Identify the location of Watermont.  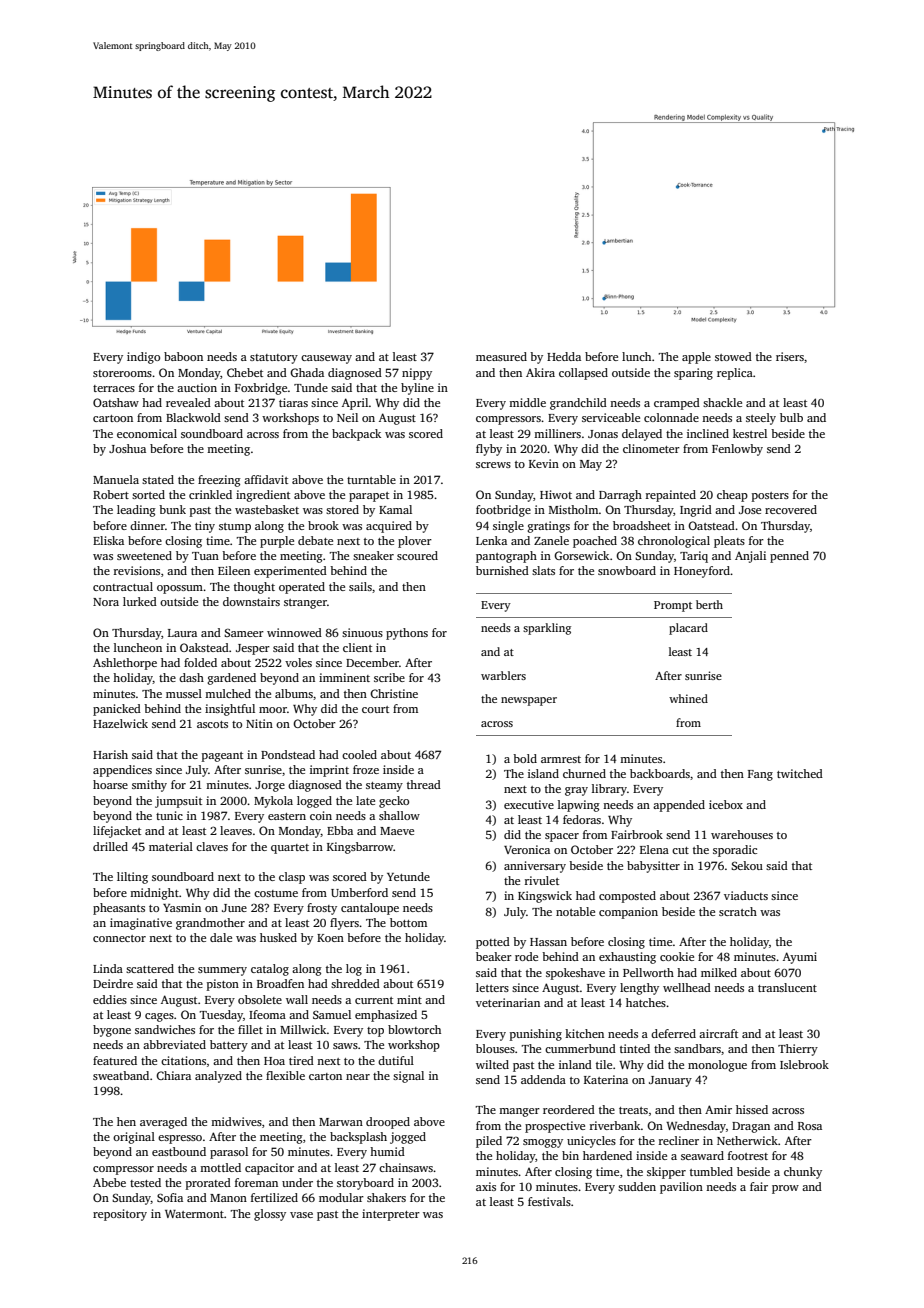
(194, 1214).
